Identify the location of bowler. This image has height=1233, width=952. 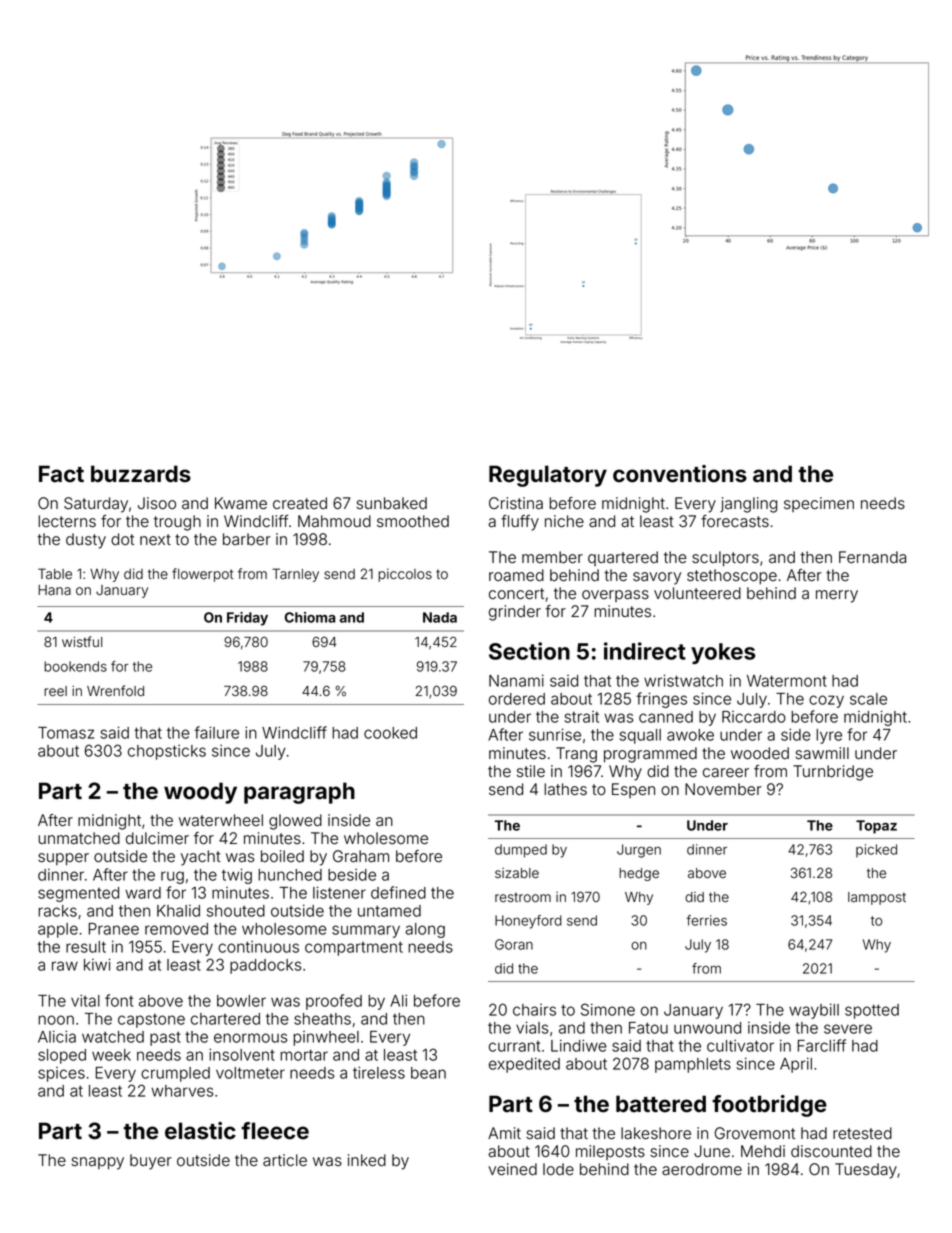
(241, 1001).
